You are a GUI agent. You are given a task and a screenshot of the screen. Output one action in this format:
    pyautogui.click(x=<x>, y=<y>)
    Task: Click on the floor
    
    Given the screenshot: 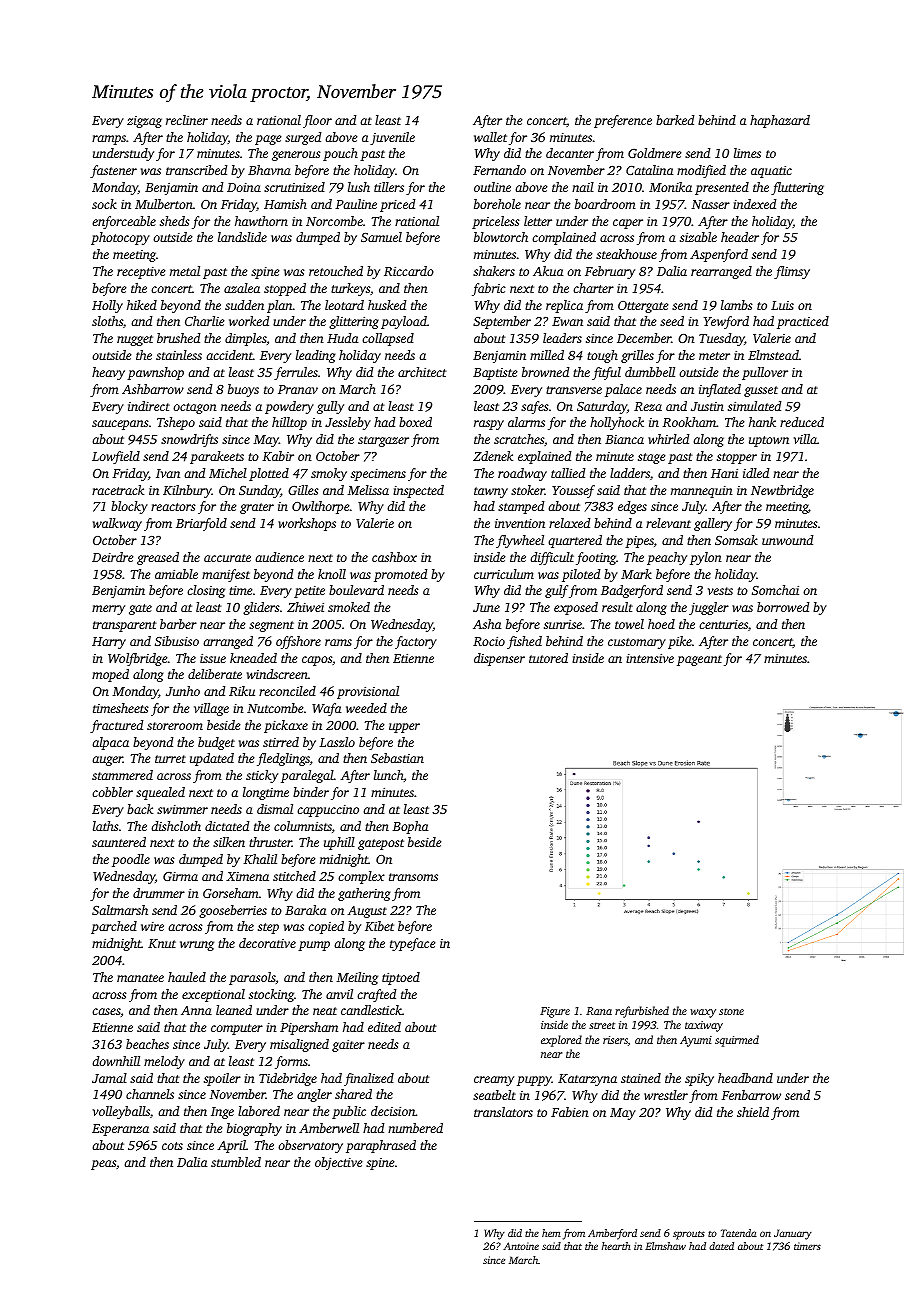 What is the action you would take?
    pyautogui.click(x=317, y=121)
